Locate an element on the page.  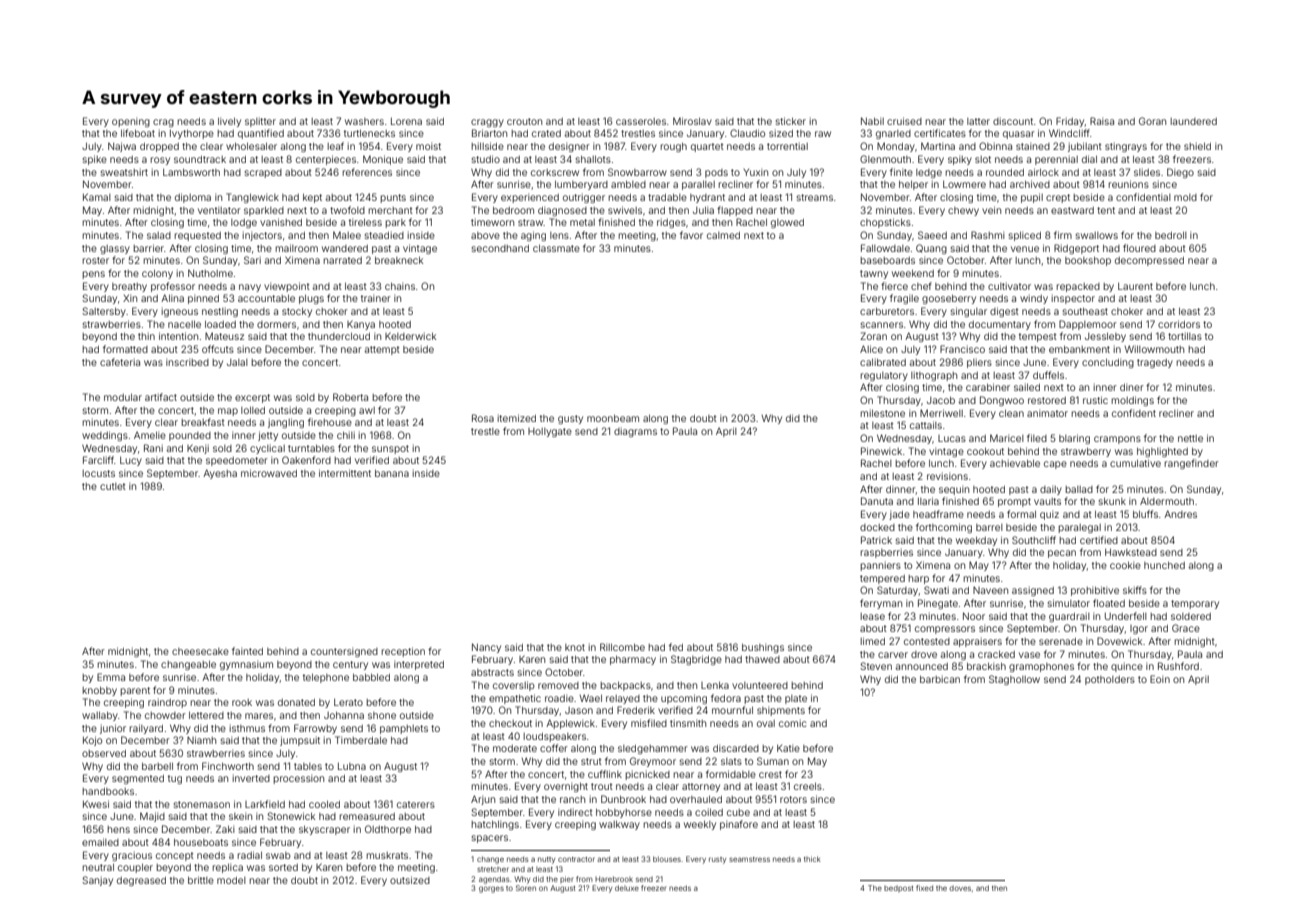
doves is located at coordinates (960, 888).
